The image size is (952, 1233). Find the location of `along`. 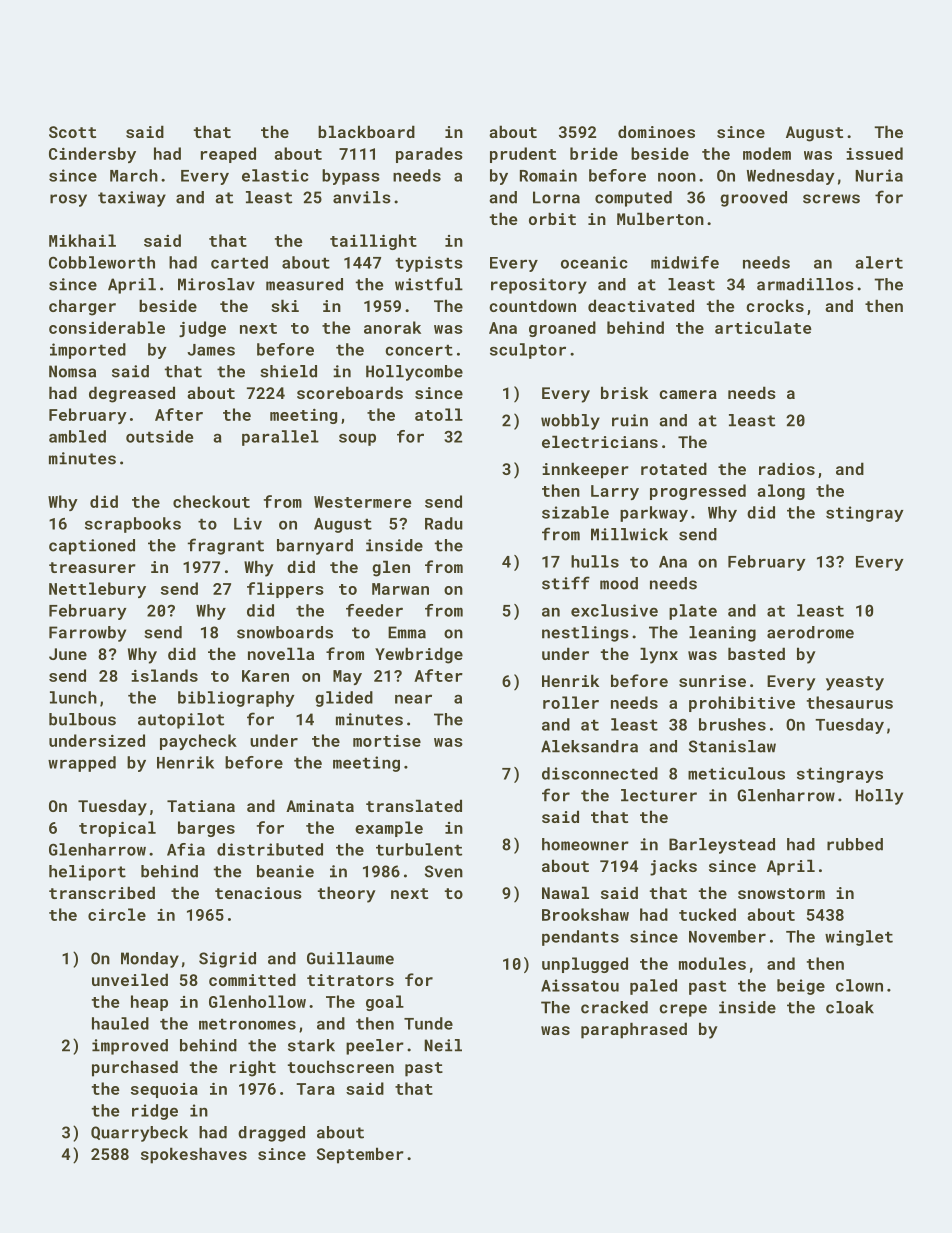

along is located at coordinates (781, 492).
